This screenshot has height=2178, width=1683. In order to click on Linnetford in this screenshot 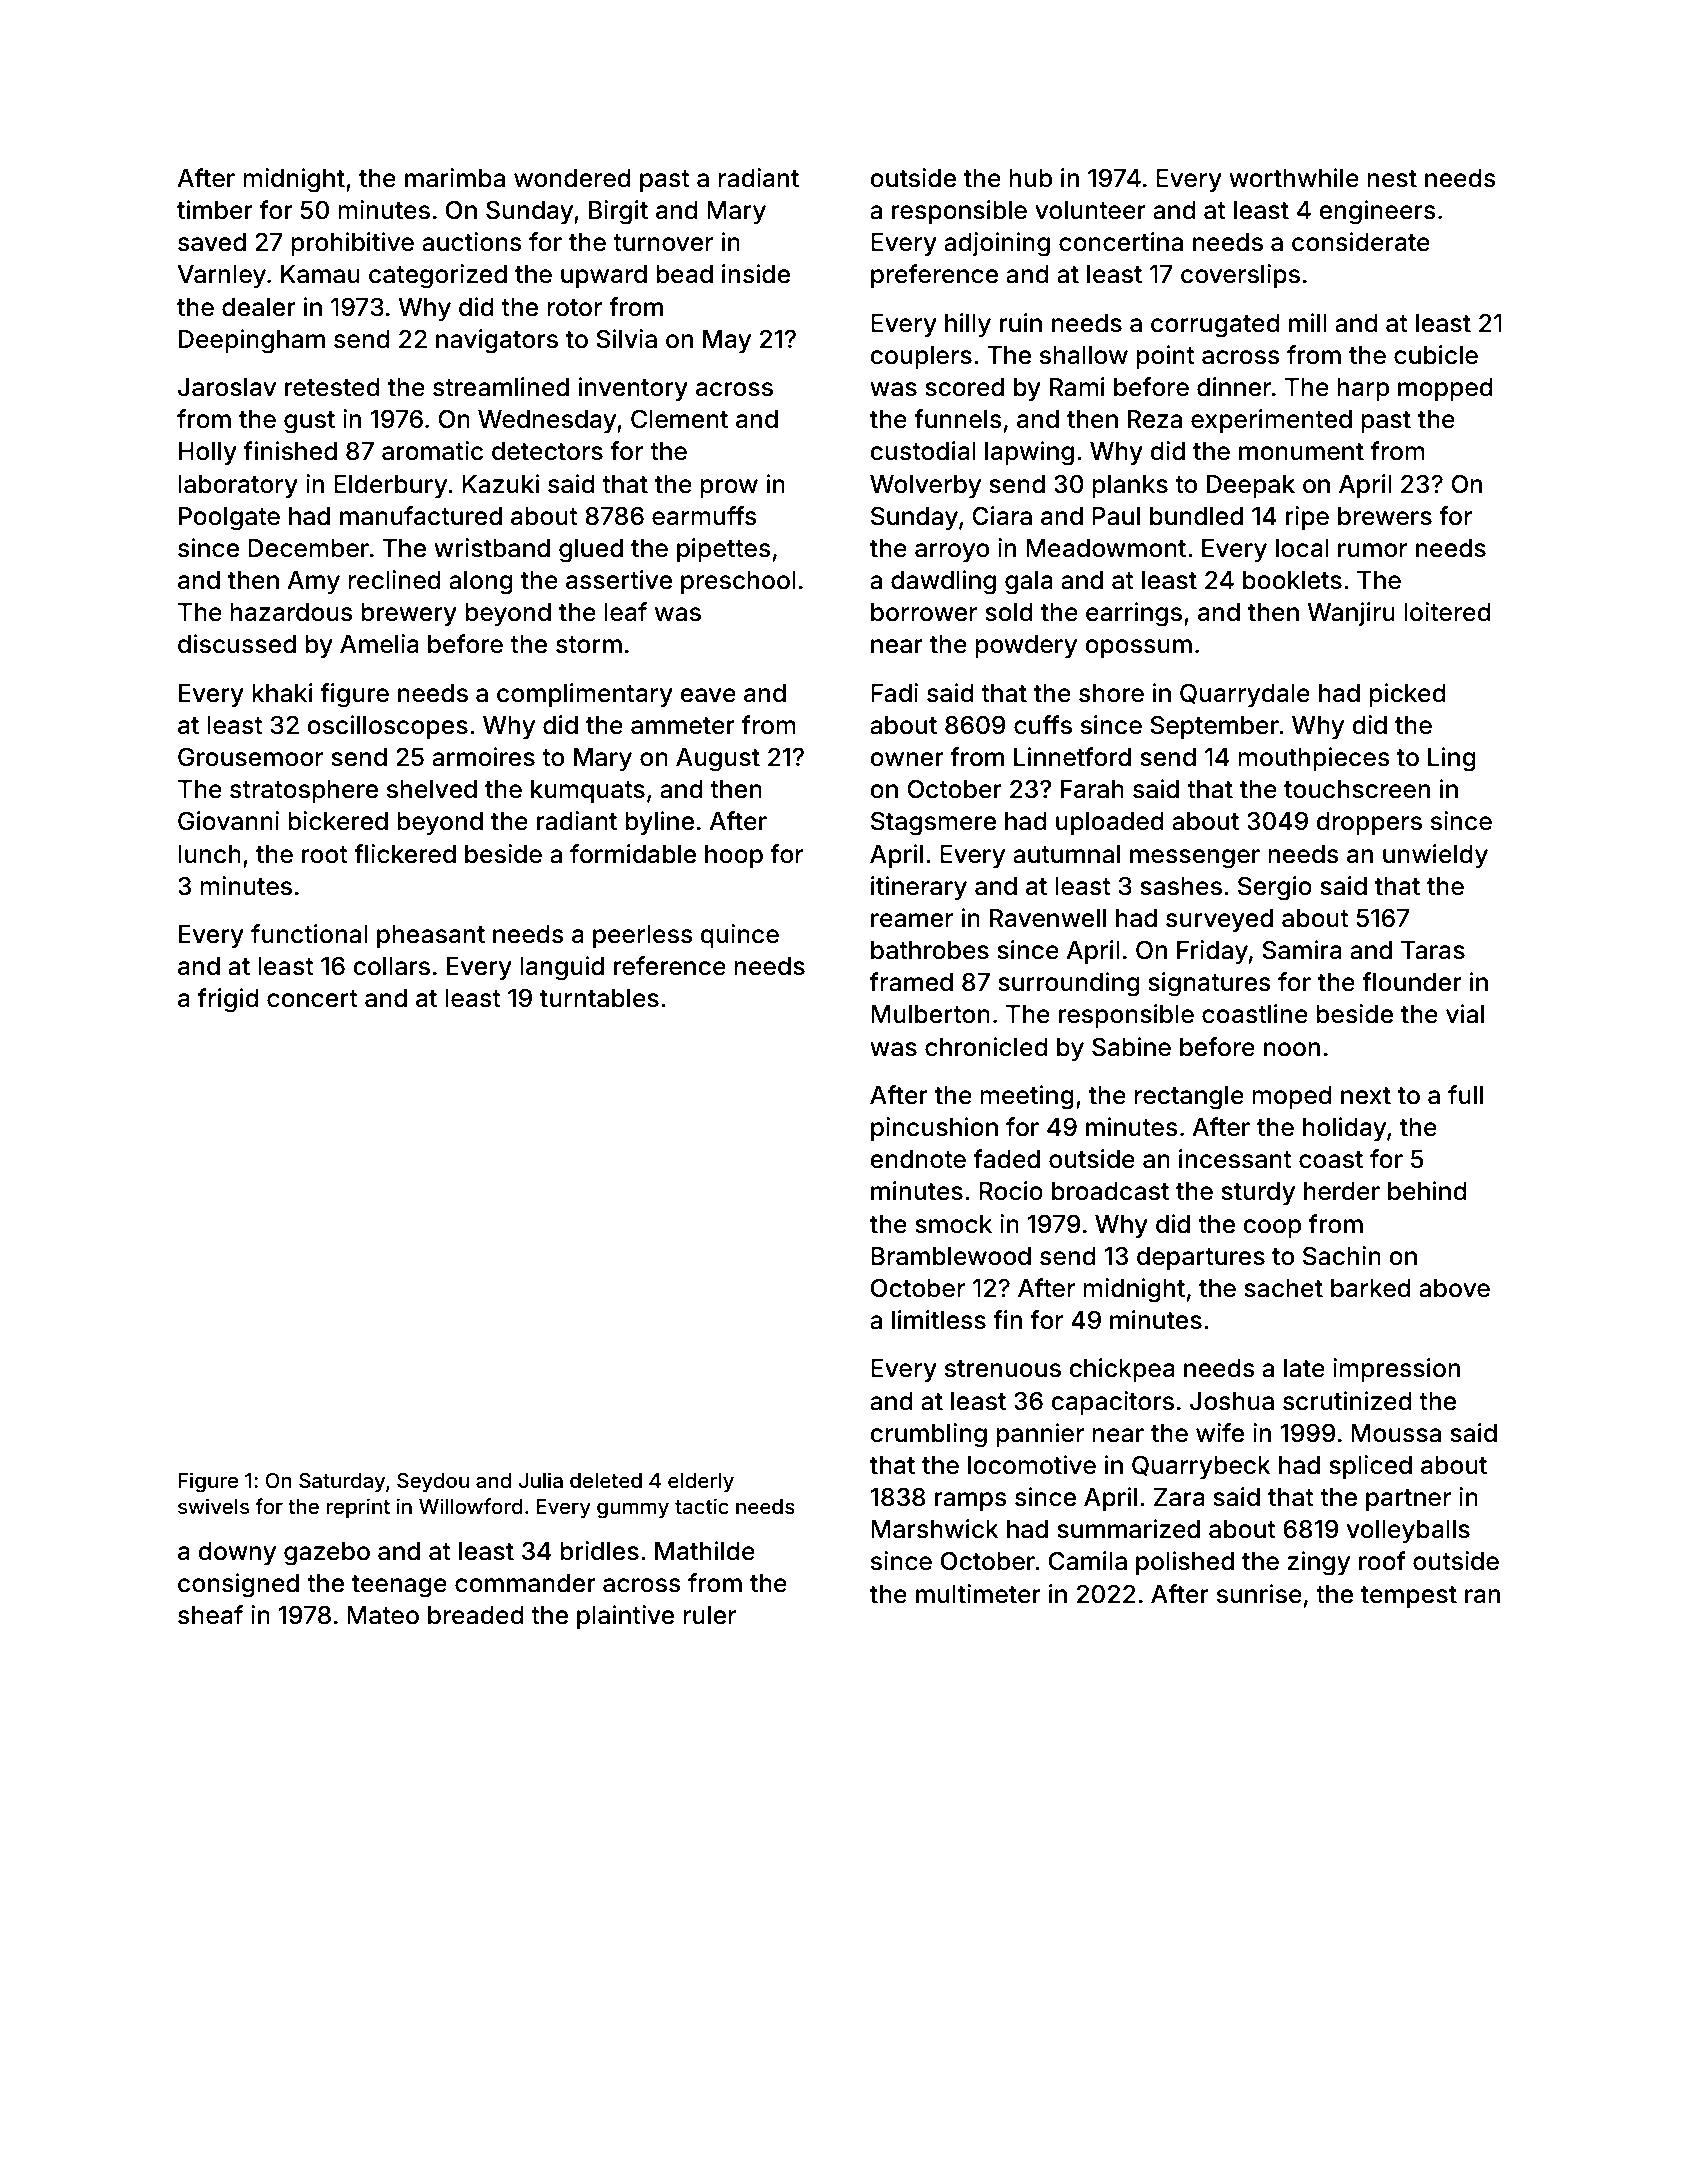, I will do `click(1072, 757)`.
